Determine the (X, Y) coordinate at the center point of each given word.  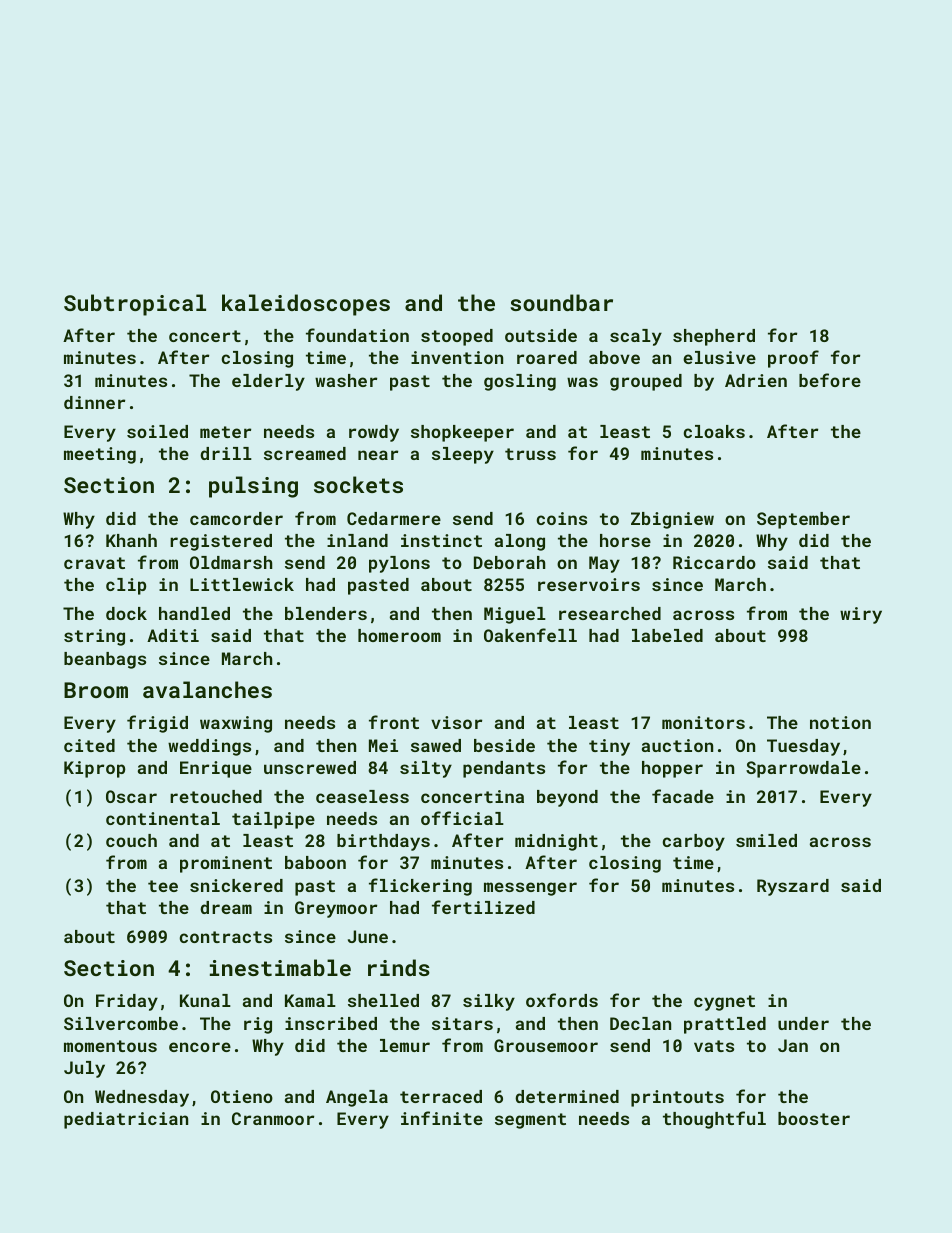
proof (793, 359)
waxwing (236, 724)
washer (346, 380)
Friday (127, 1002)
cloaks (714, 431)
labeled (667, 635)
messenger (530, 889)
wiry (861, 615)
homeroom (399, 635)
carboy (694, 842)
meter (225, 432)
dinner (94, 402)
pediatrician (126, 1120)
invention (457, 357)
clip (126, 586)
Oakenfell (530, 635)
